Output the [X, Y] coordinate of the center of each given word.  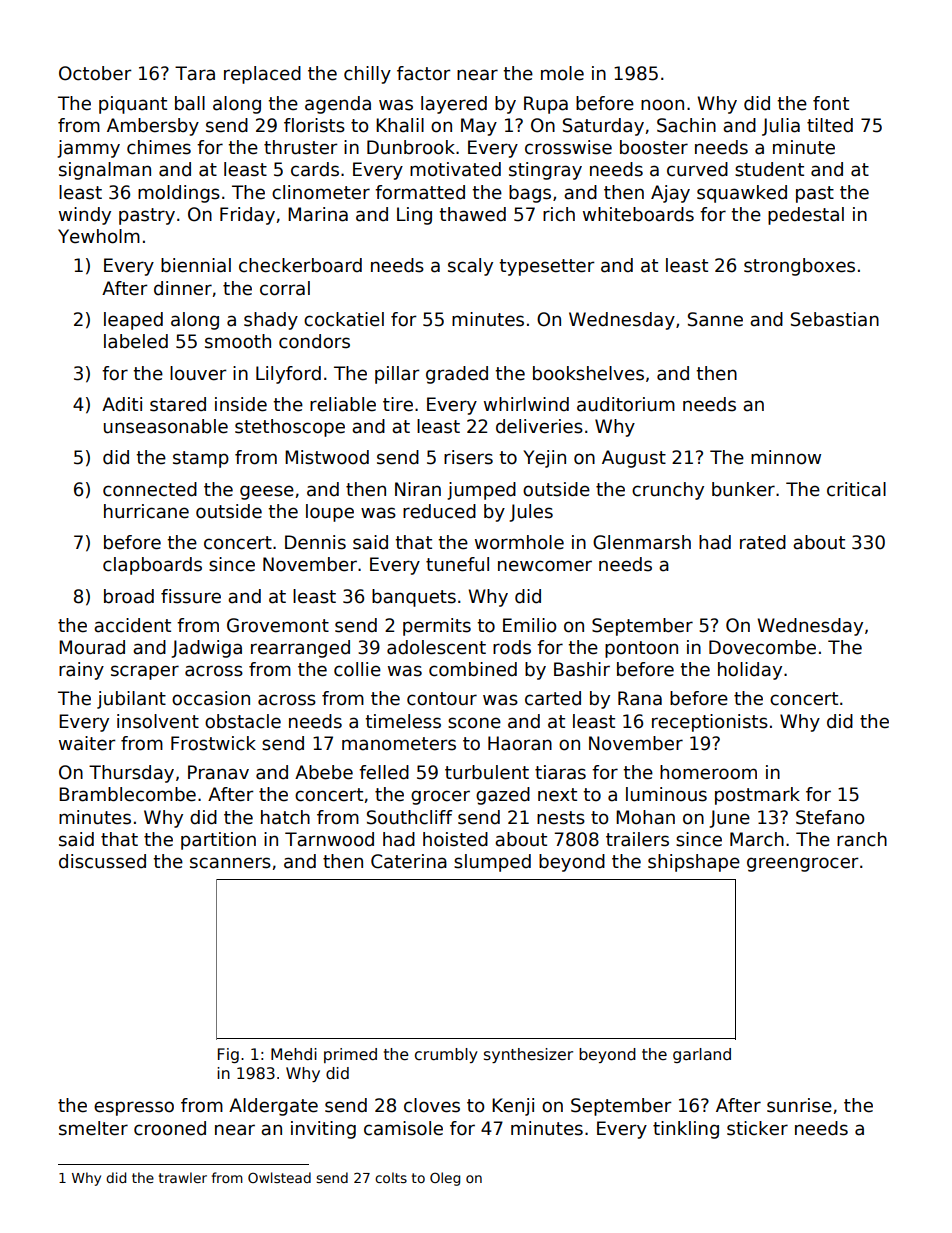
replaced [262, 75]
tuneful [457, 564]
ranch [862, 839]
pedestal [806, 216]
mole [562, 73]
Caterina [409, 861]
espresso [134, 1108]
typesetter [547, 267]
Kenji [513, 1107]
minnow [786, 457]
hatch [285, 817]
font [831, 103]
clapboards [152, 566]
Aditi [122, 404]
